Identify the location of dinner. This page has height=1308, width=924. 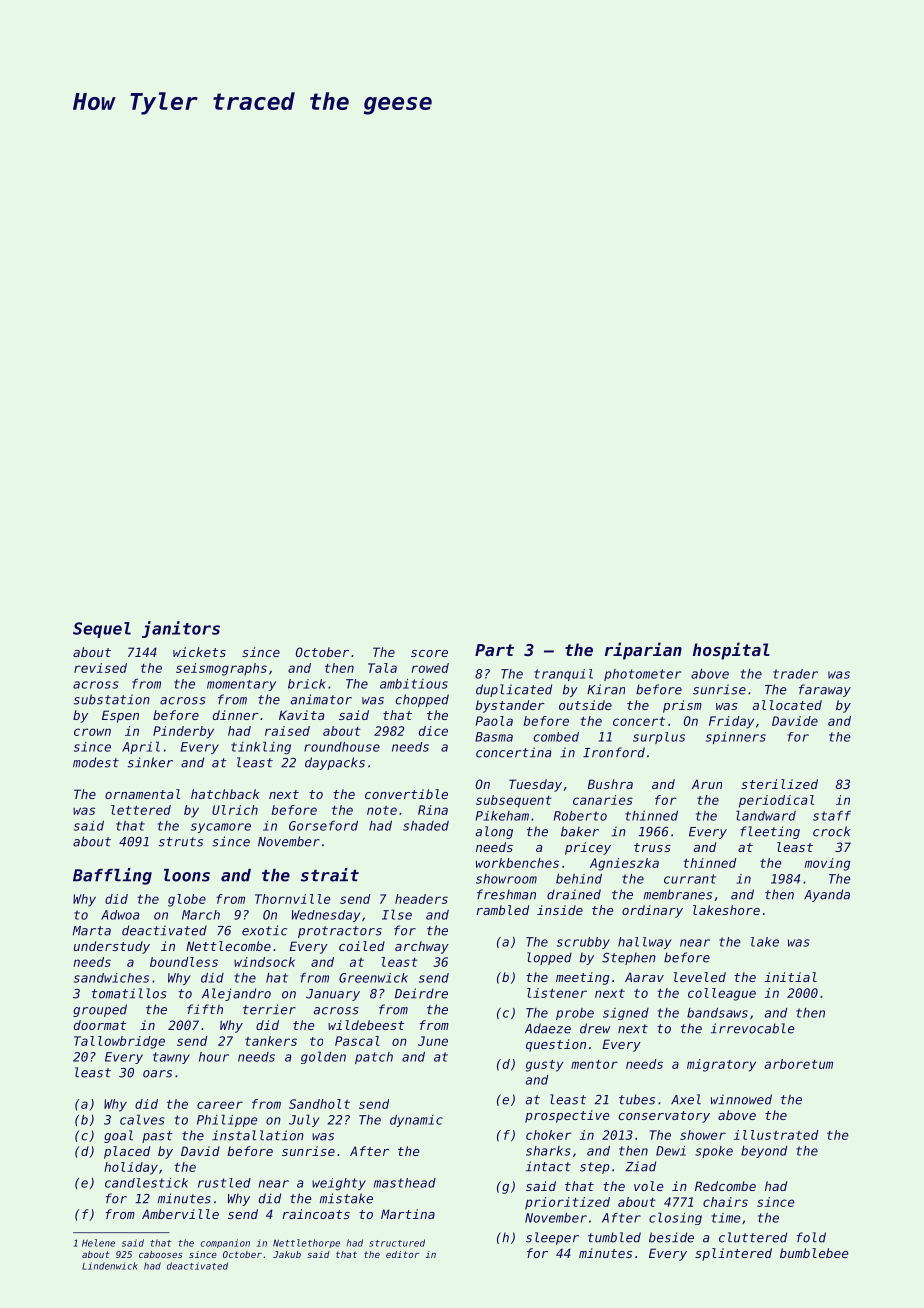
(236, 715).
